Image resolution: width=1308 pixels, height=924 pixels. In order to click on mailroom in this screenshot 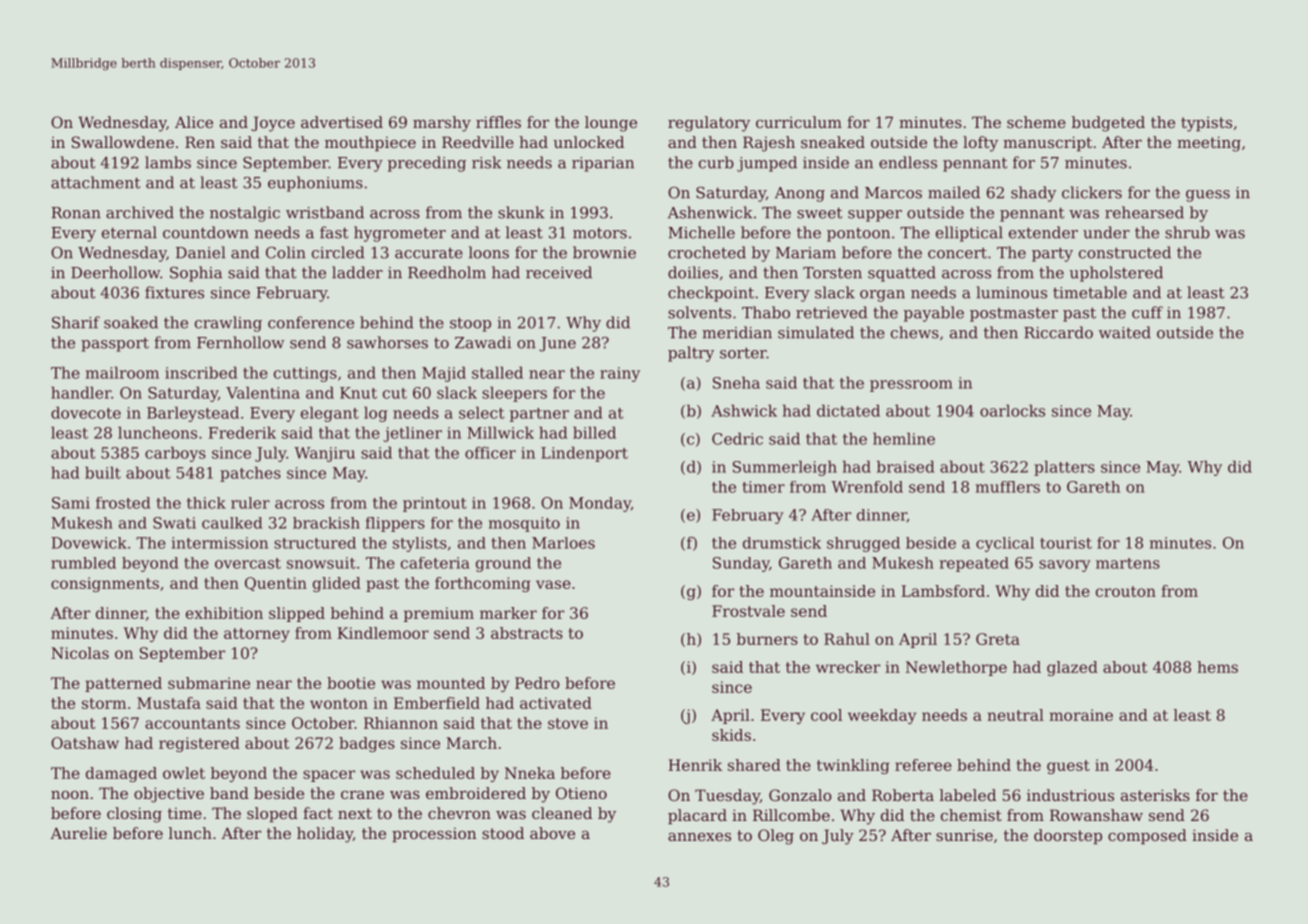, I will do `click(122, 372)`.
